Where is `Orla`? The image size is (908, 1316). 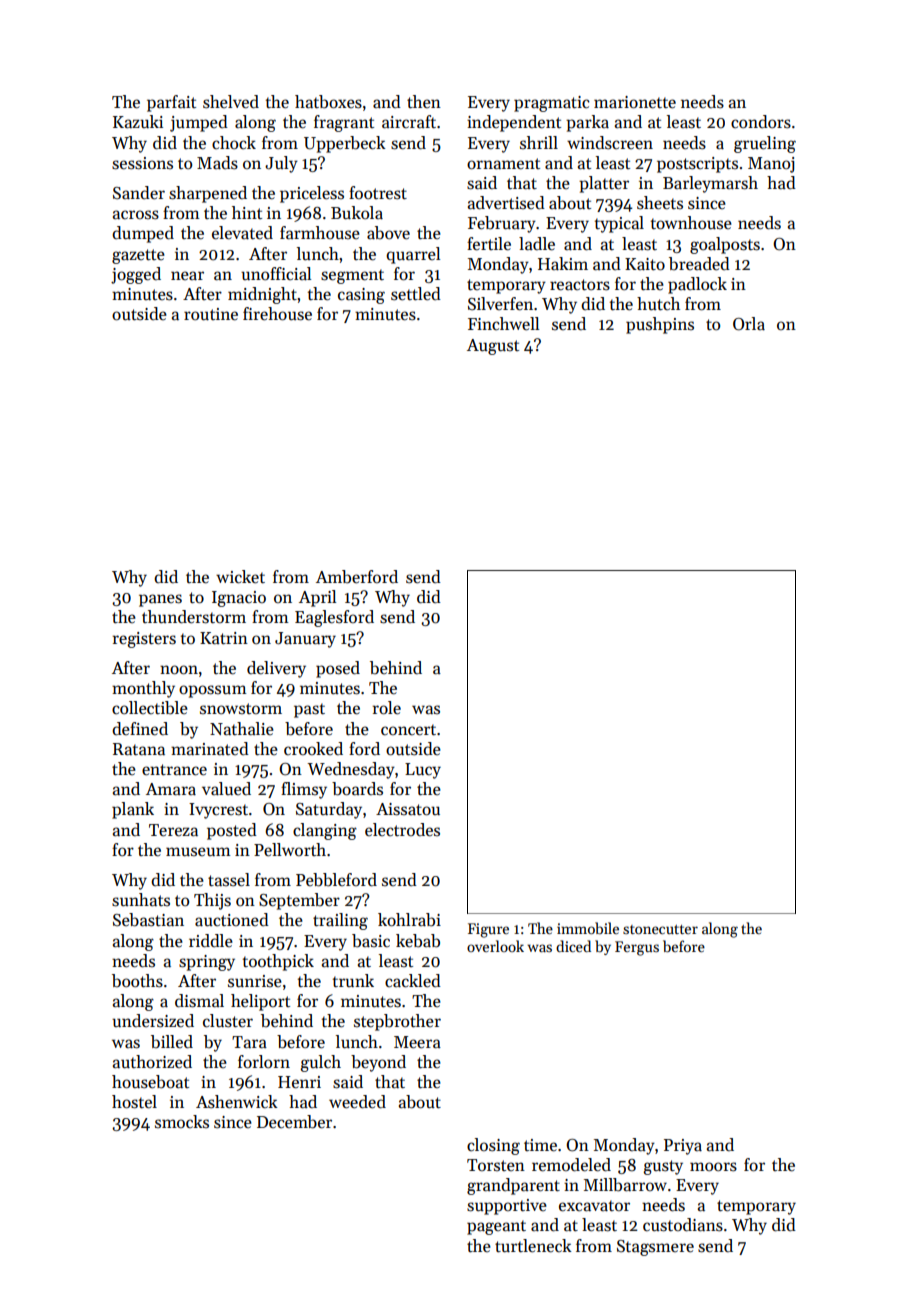 Orla is located at coordinates (749, 324).
